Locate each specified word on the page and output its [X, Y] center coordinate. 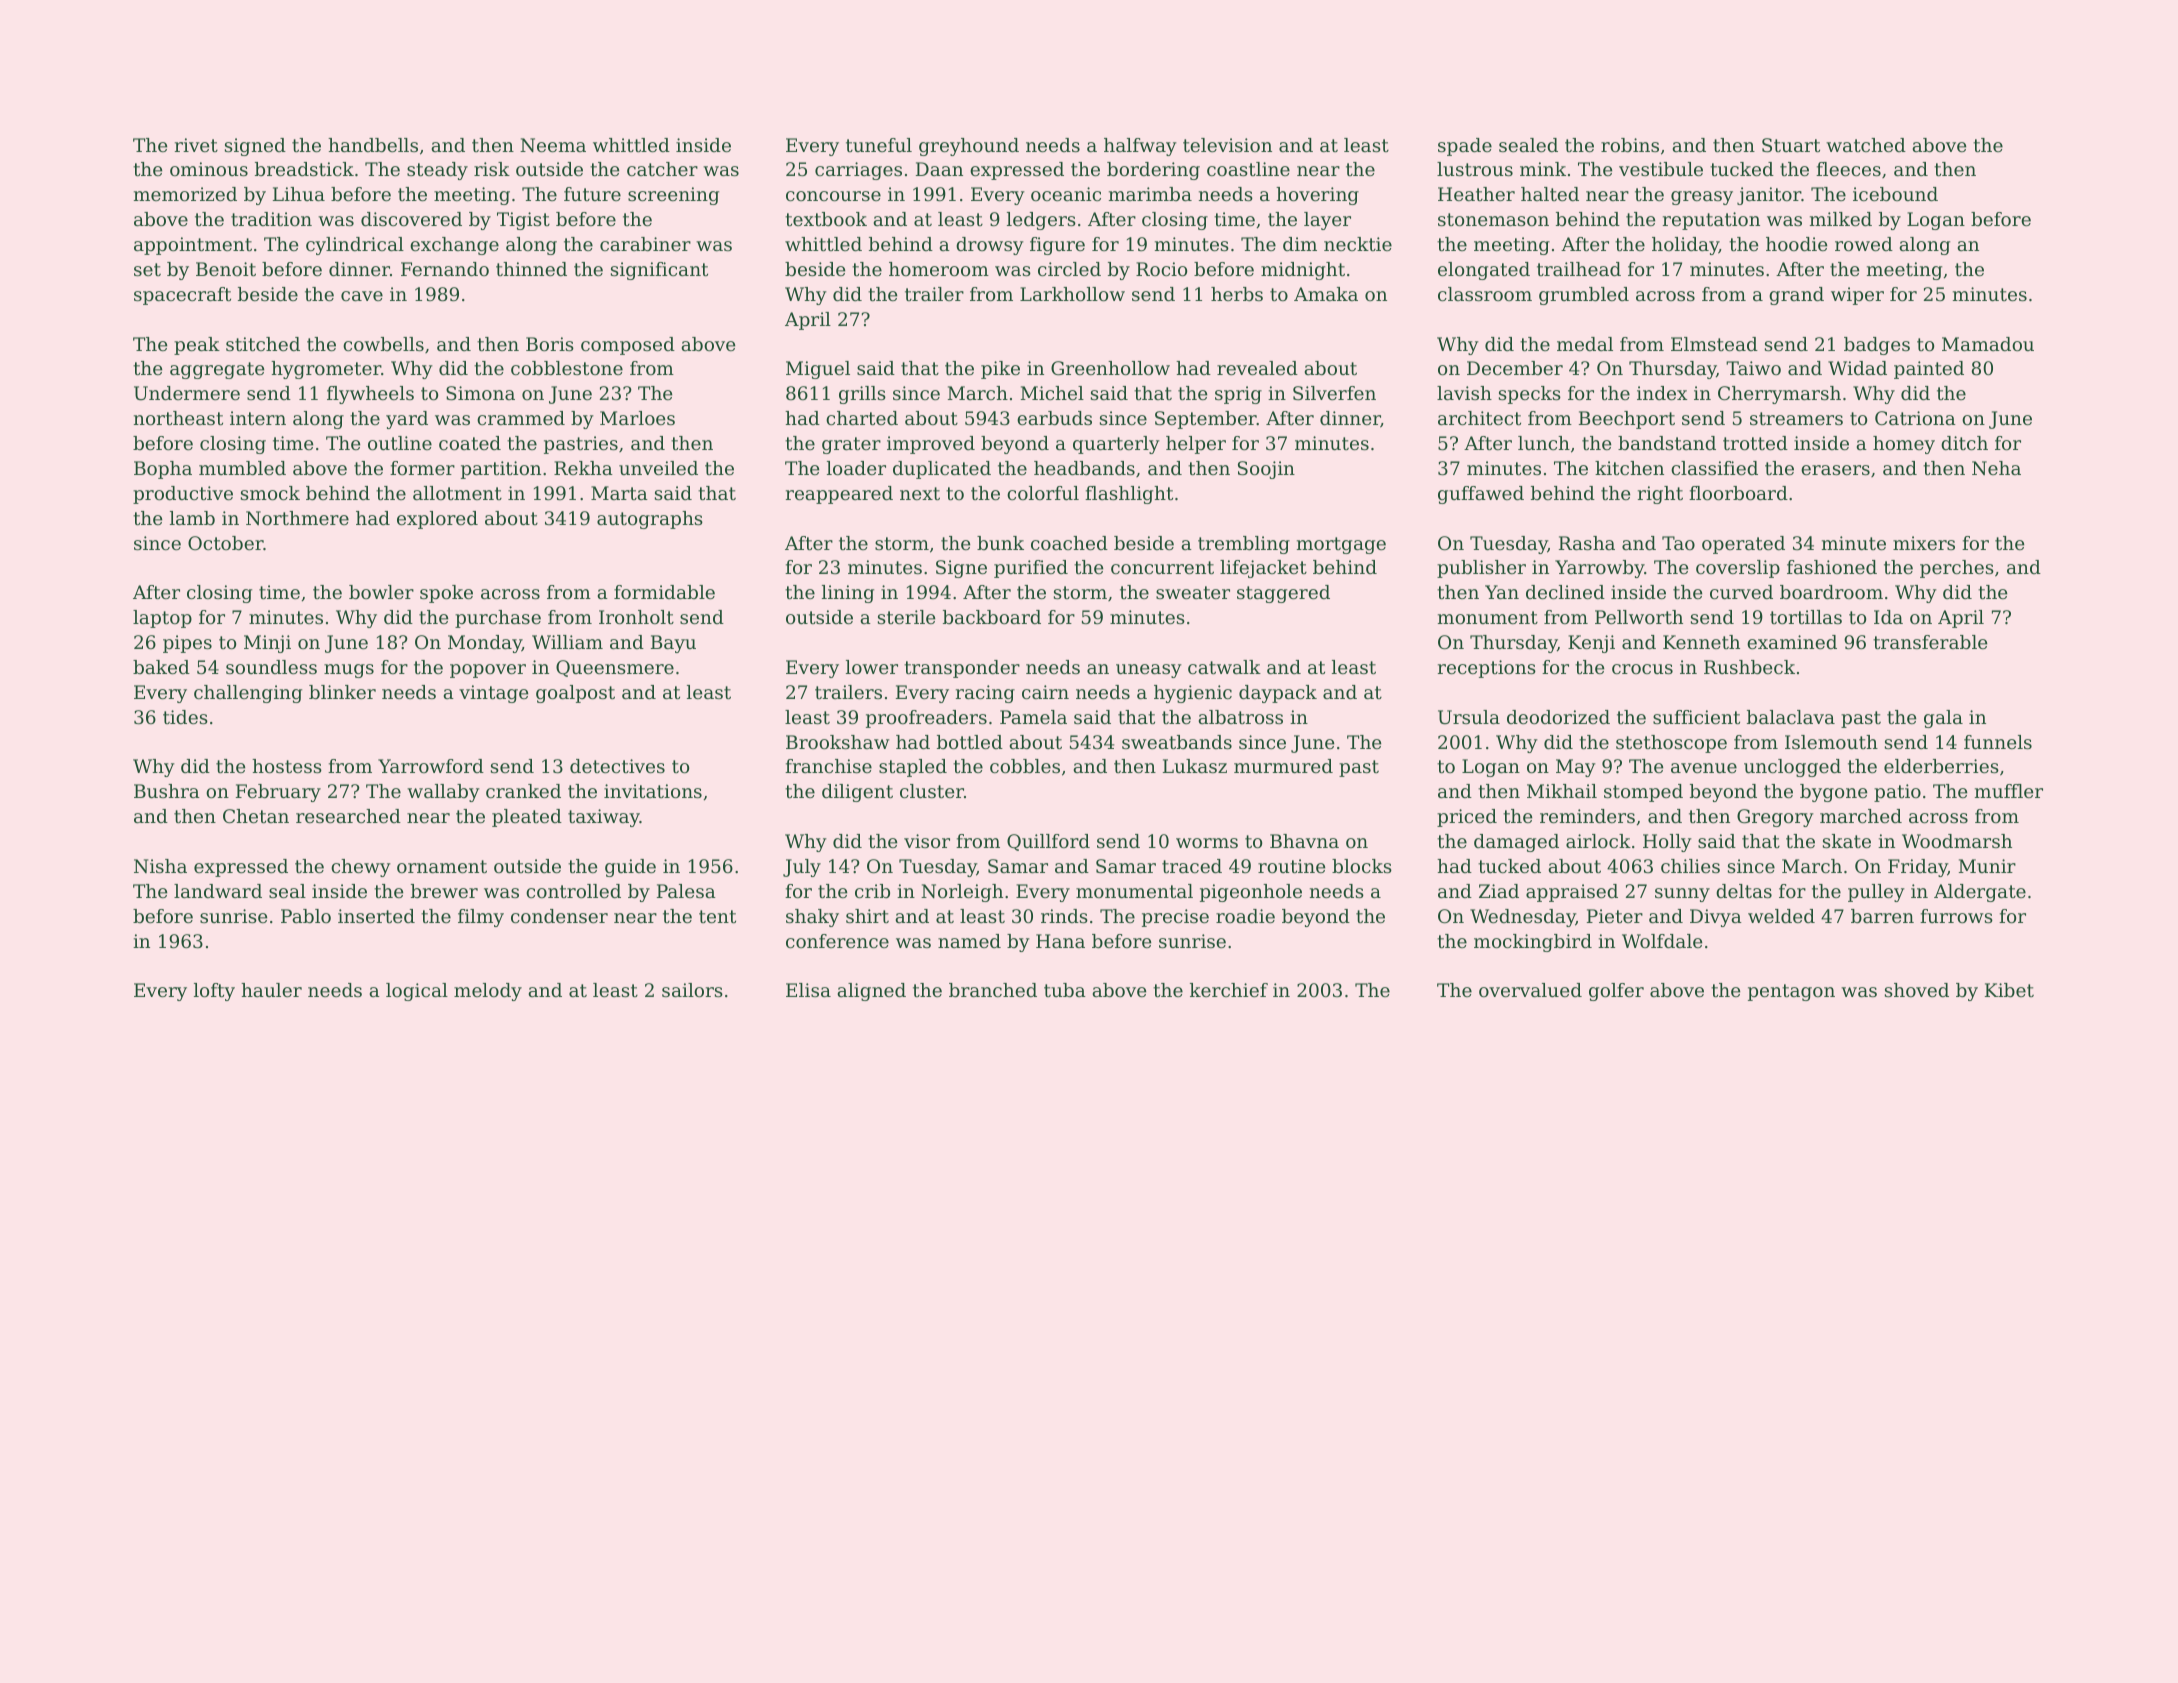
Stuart [1791, 145]
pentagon [1791, 992]
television [1227, 145]
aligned [872, 992]
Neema [553, 145]
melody [488, 992]
